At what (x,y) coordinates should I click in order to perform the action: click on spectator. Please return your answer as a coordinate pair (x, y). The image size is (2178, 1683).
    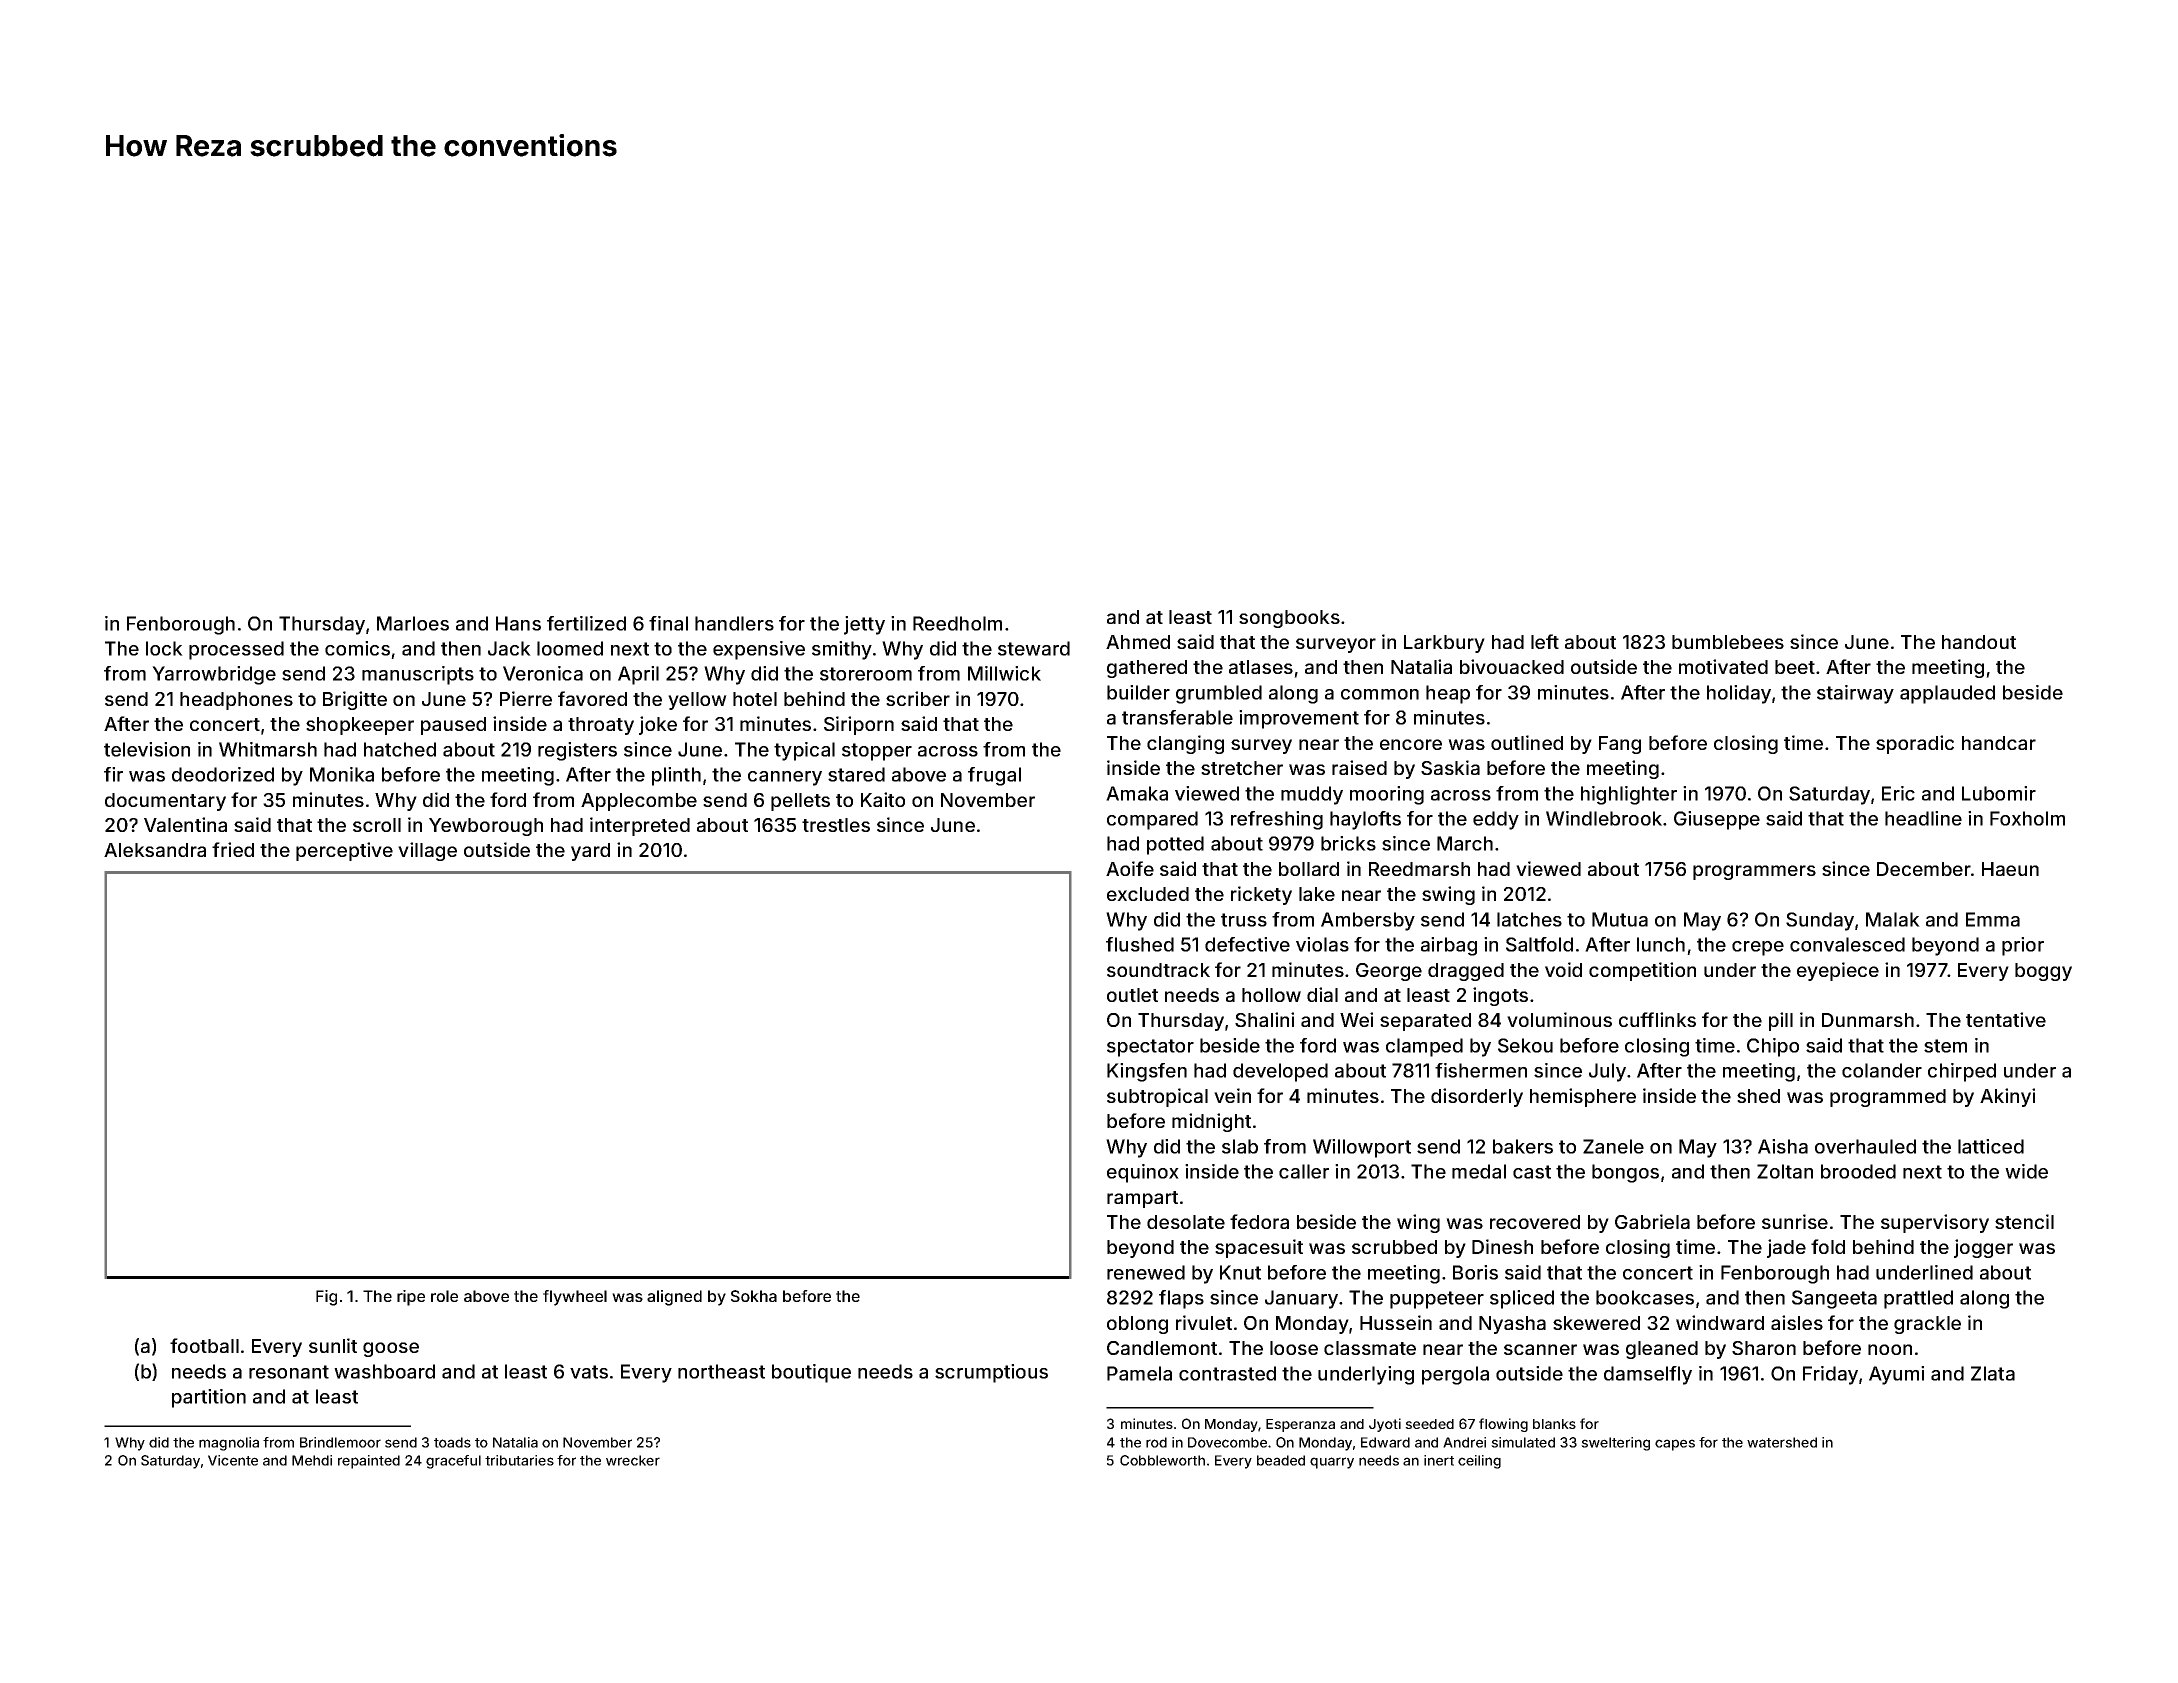
    Looking at the image, I should click on (1150, 1048).
